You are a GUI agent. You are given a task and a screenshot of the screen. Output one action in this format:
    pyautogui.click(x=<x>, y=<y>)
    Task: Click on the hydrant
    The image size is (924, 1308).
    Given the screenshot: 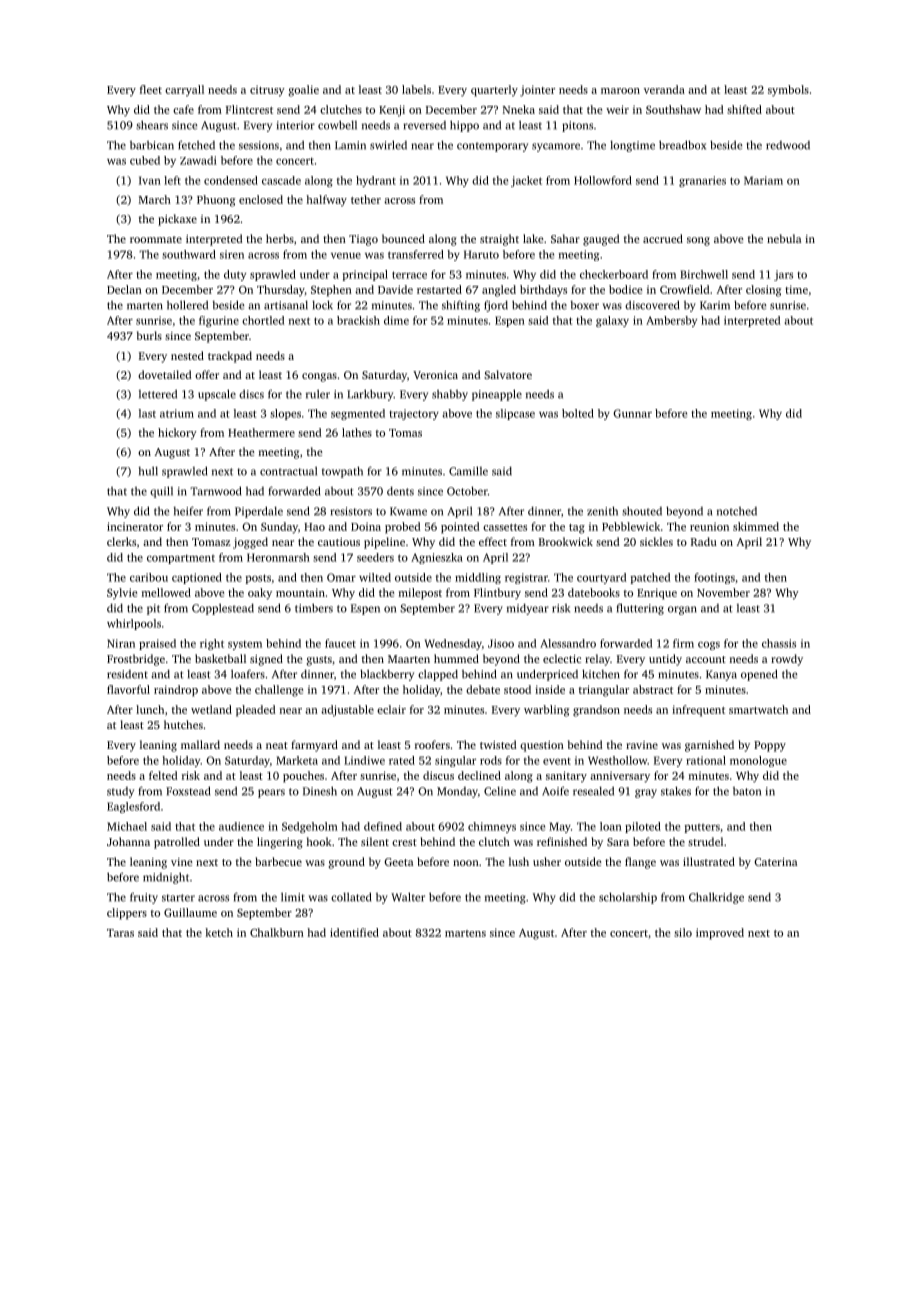 What is the action you would take?
    pyautogui.click(x=376, y=181)
